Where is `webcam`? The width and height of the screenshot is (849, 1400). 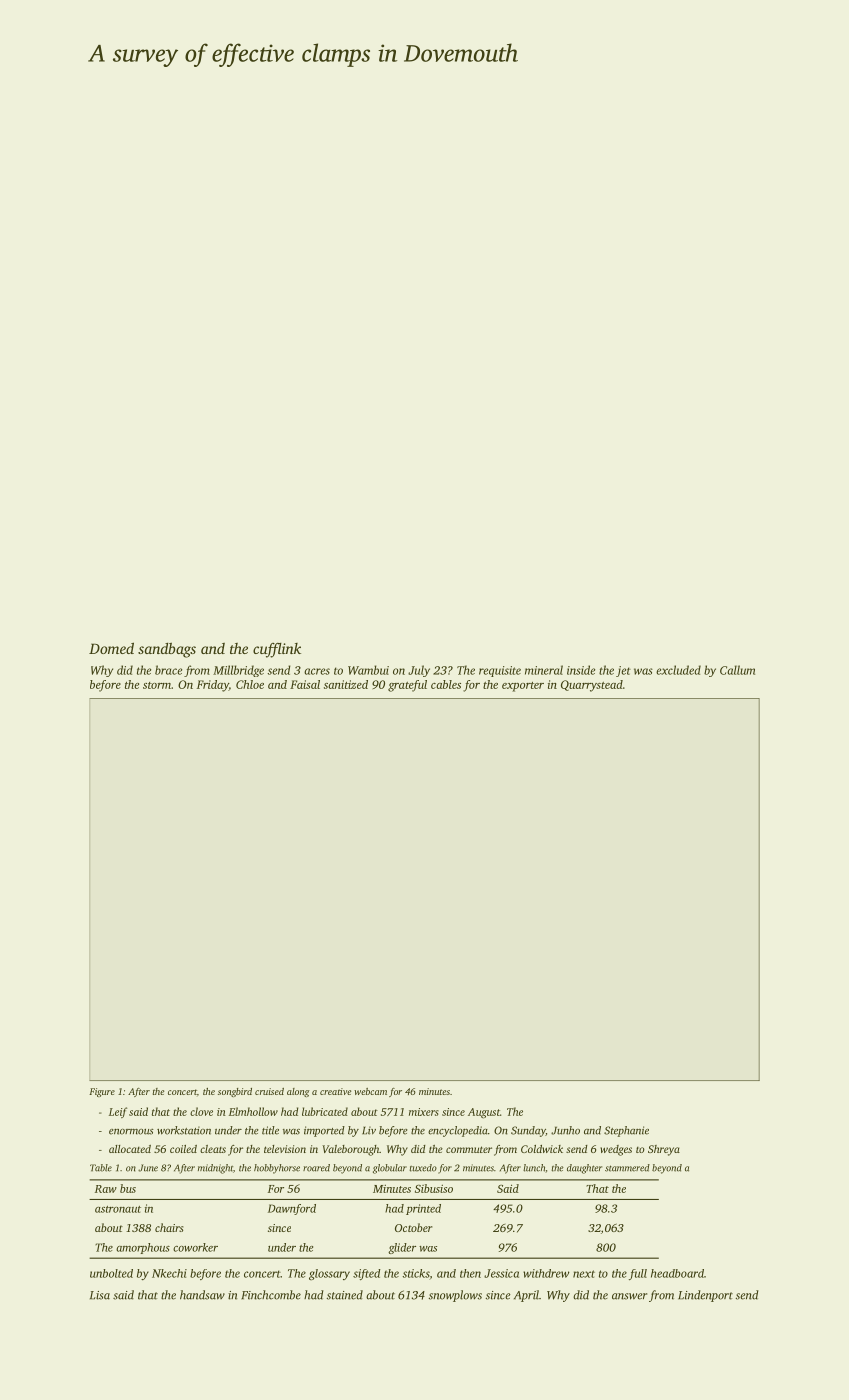 webcam is located at coordinates (370, 1091).
